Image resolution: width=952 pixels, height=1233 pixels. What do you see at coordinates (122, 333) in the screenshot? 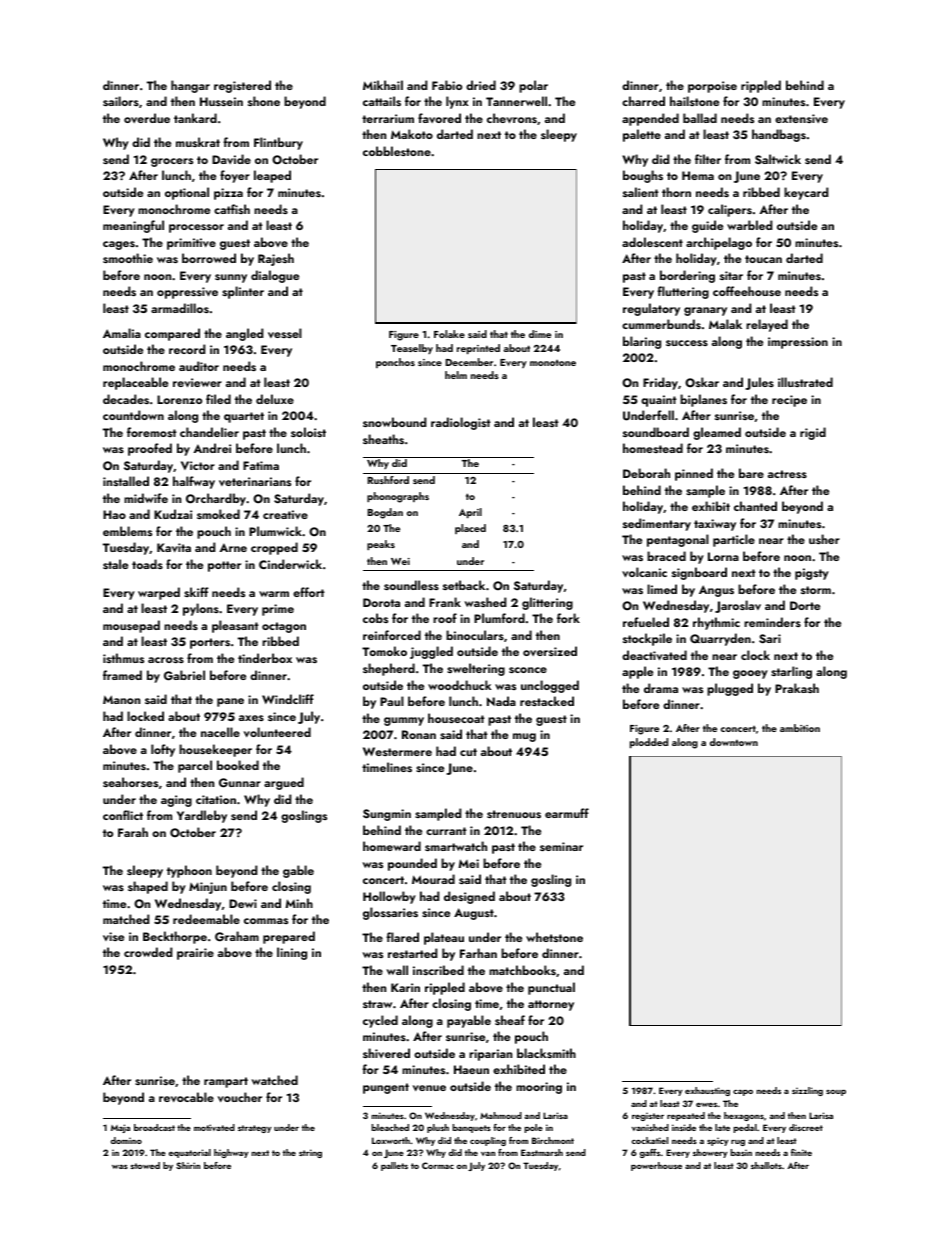
I see `Amalia` at bounding box center [122, 333].
